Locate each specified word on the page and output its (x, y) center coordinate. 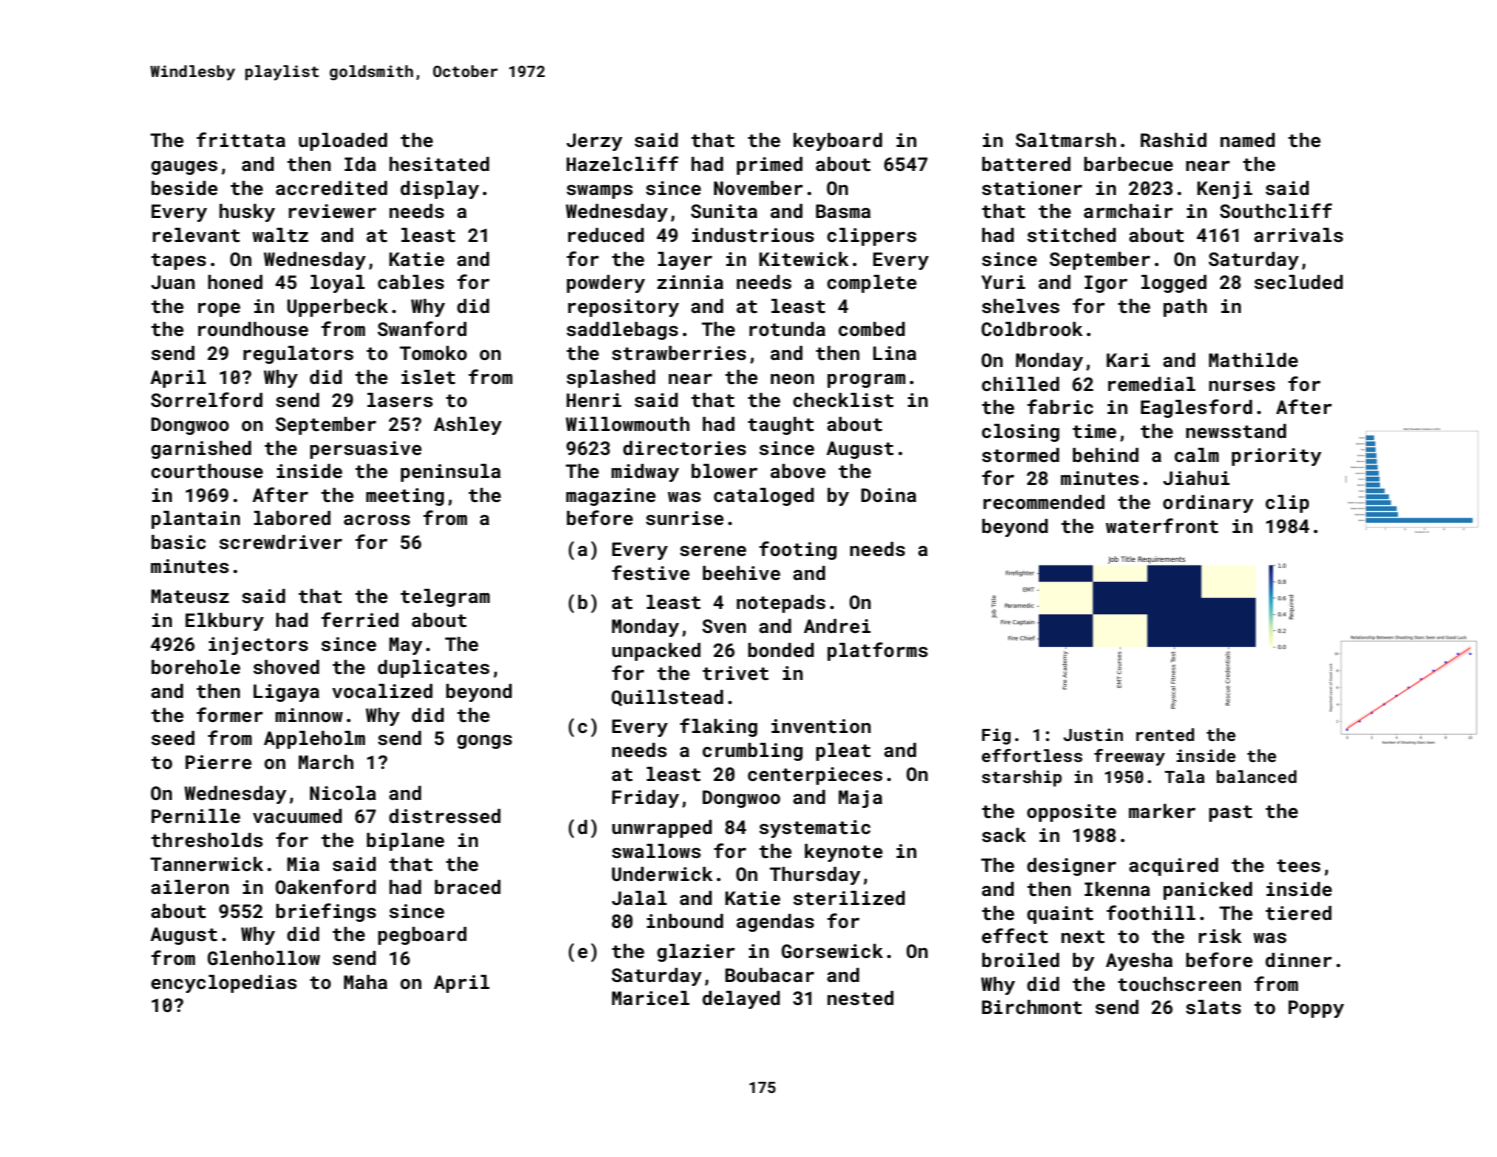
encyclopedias (224, 984)
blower (724, 471)
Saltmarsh (1066, 140)
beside (184, 188)
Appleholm (314, 740)
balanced (1257, 776)
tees (1299, 865)
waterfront (1162, 525)
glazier (696, 953)
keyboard (837, 142)
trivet (735, 673)
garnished (201, 450)
